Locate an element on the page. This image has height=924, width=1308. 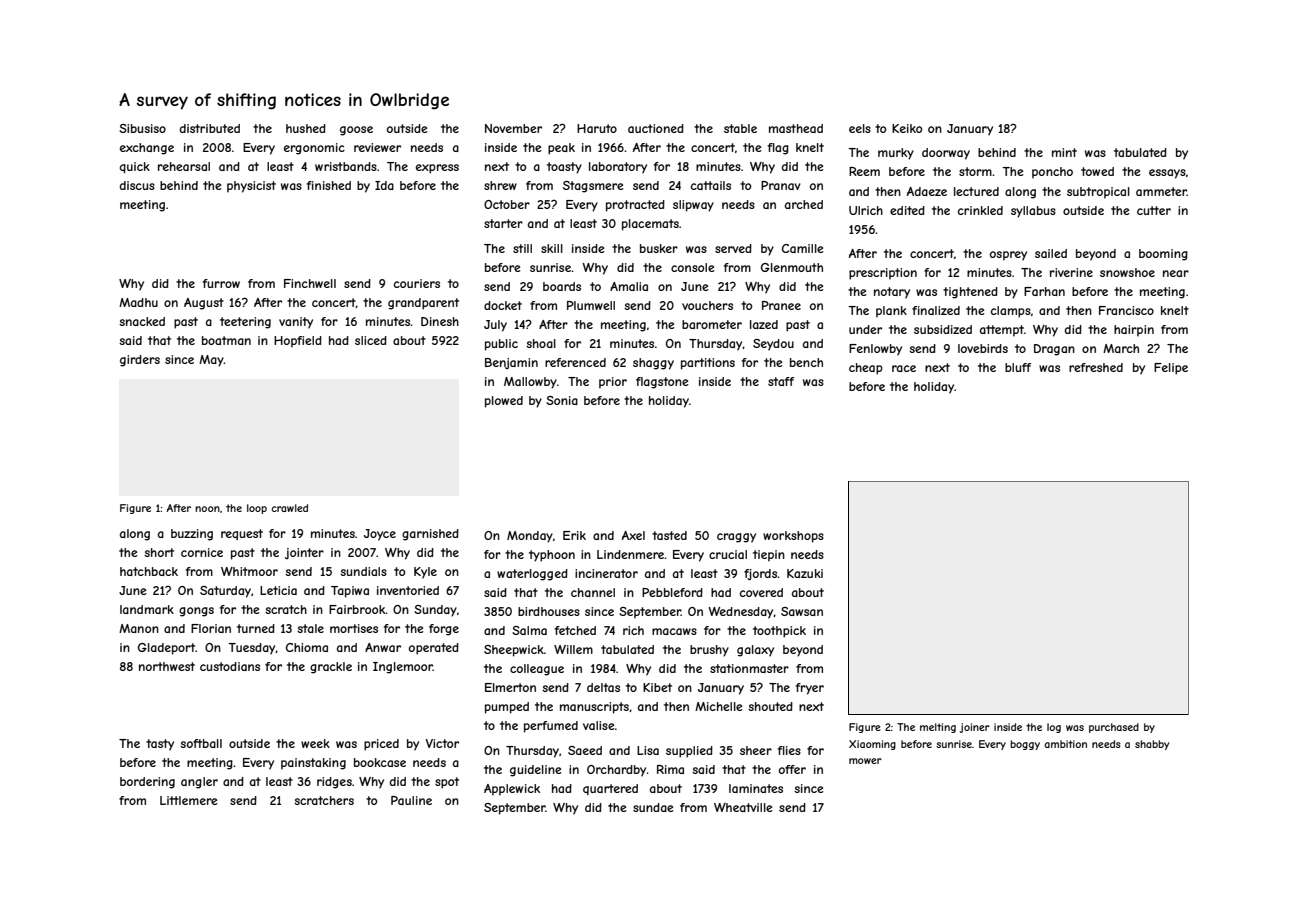
near is located at coordinates (1176, 273).
